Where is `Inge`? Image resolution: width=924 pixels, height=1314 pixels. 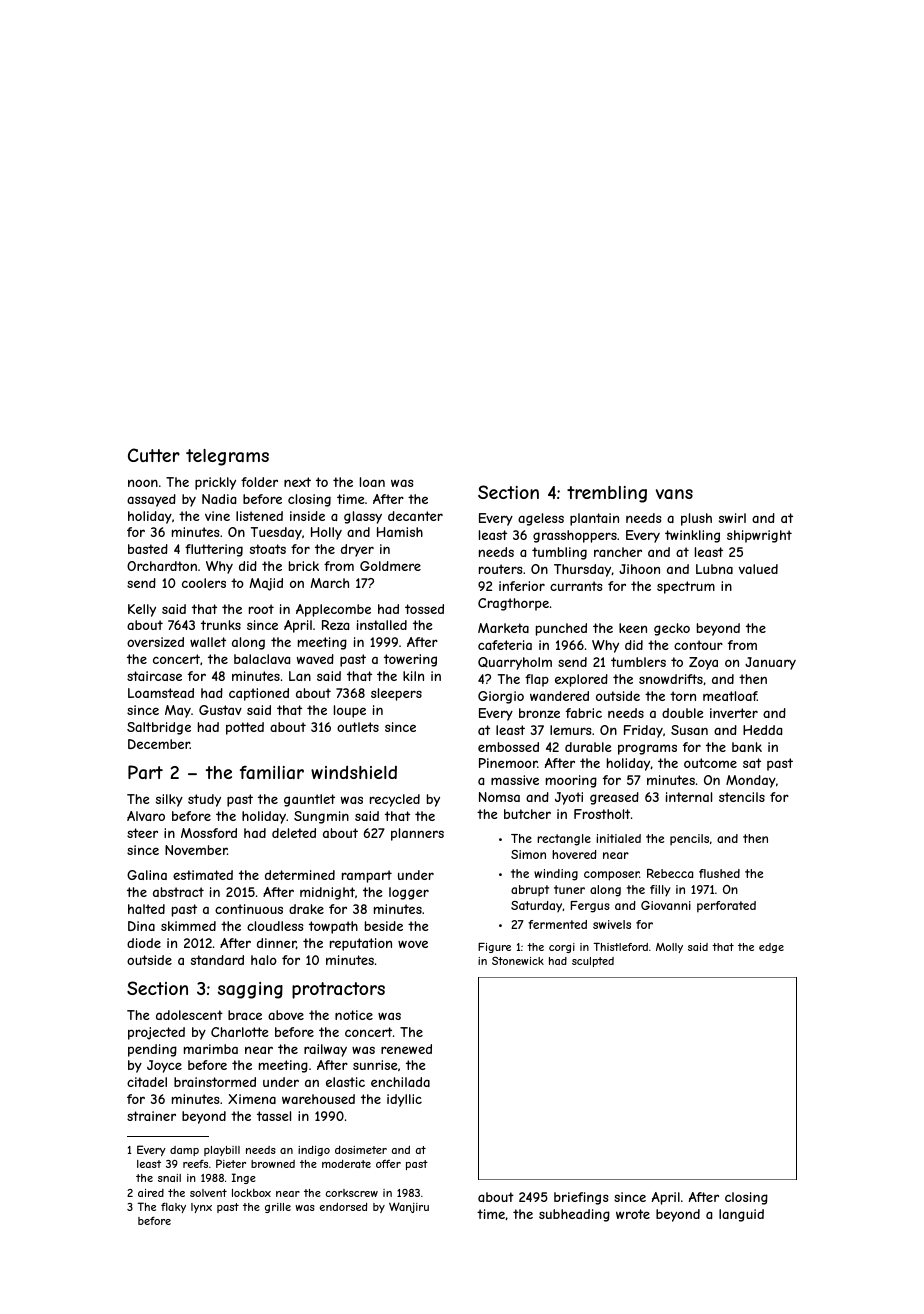
Inge is located at coordinates (244, 1178).
